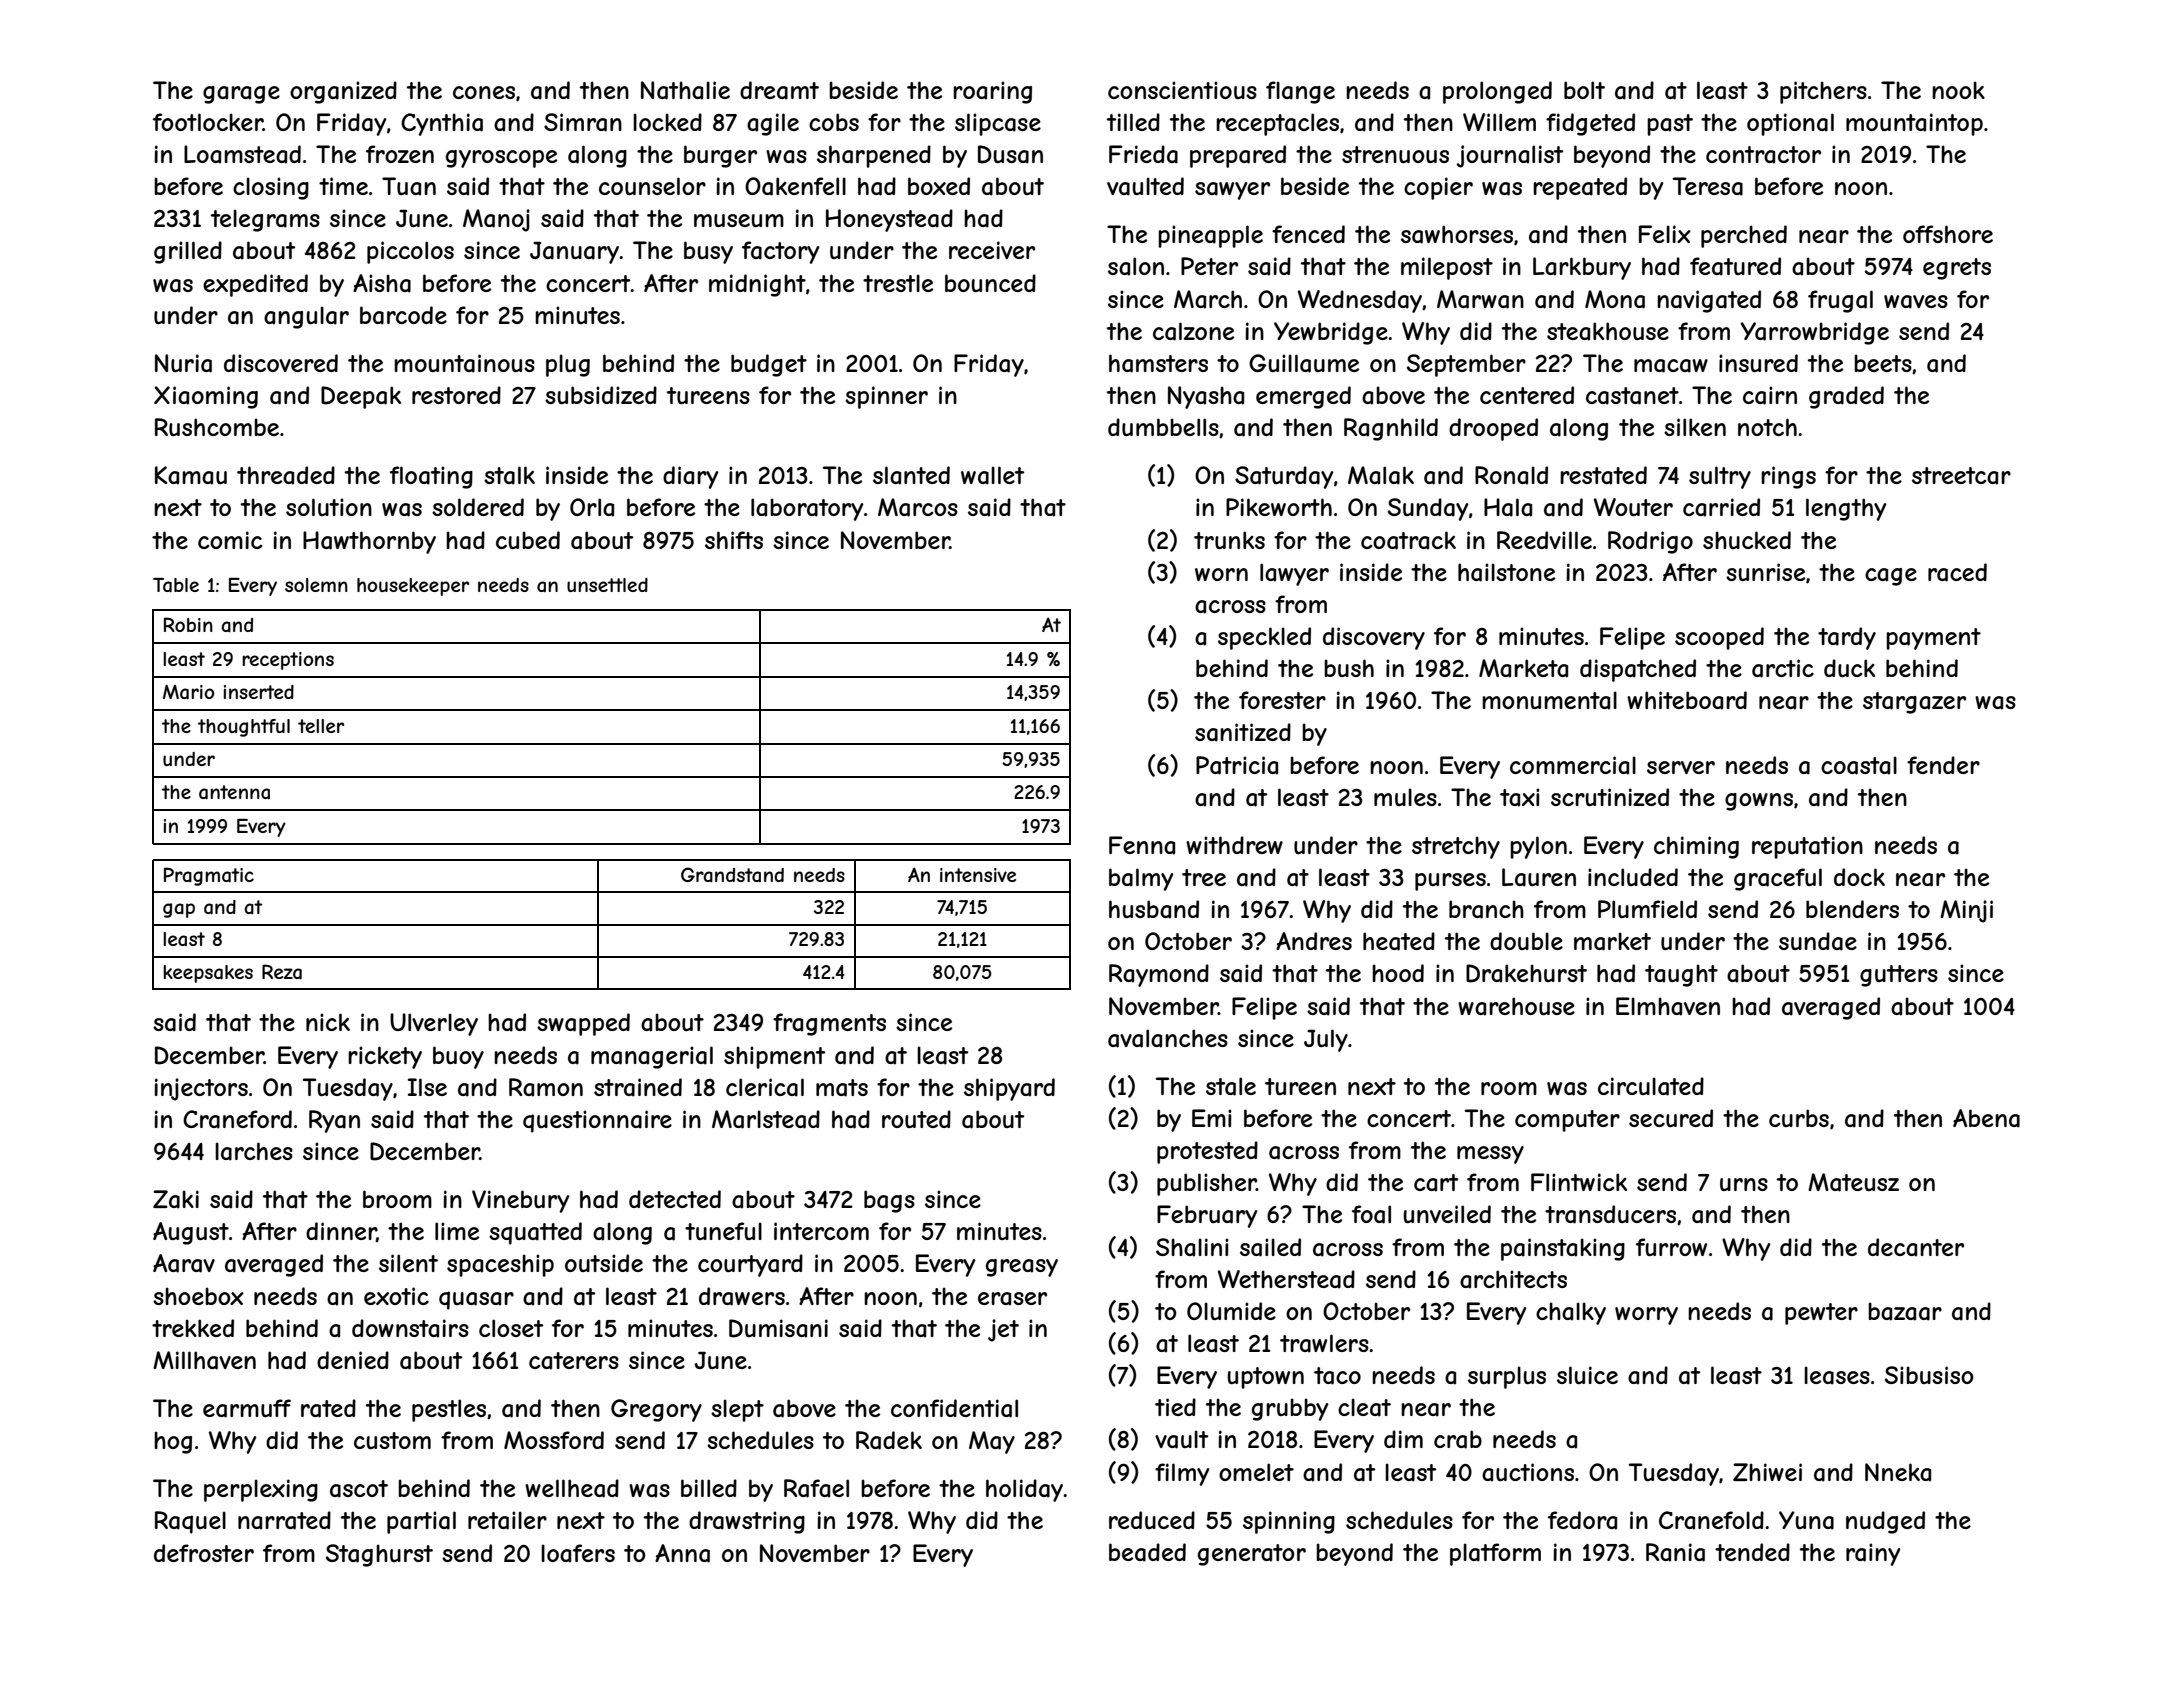  Describe the element at coordinates (188, 624) in the screenshot. I see `Robin` at that location.
